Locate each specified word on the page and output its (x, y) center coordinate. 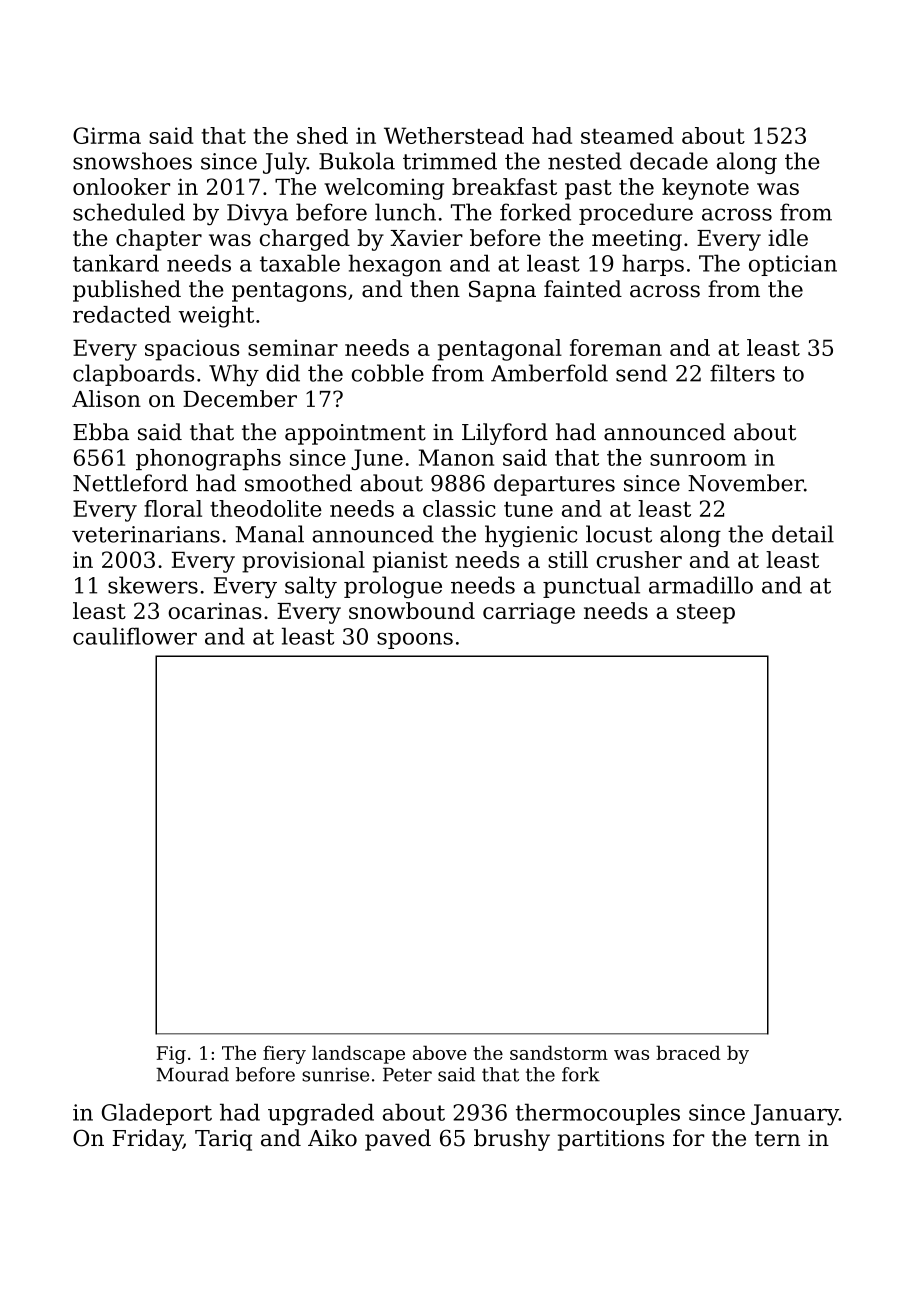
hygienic (531, 536)
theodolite (266, 508)
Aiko (332, 1138)
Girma (107, 135)
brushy (512, 1140)
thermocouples (598, 1114)
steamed (627, 135)
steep (706, 614)
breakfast (504, 186)
